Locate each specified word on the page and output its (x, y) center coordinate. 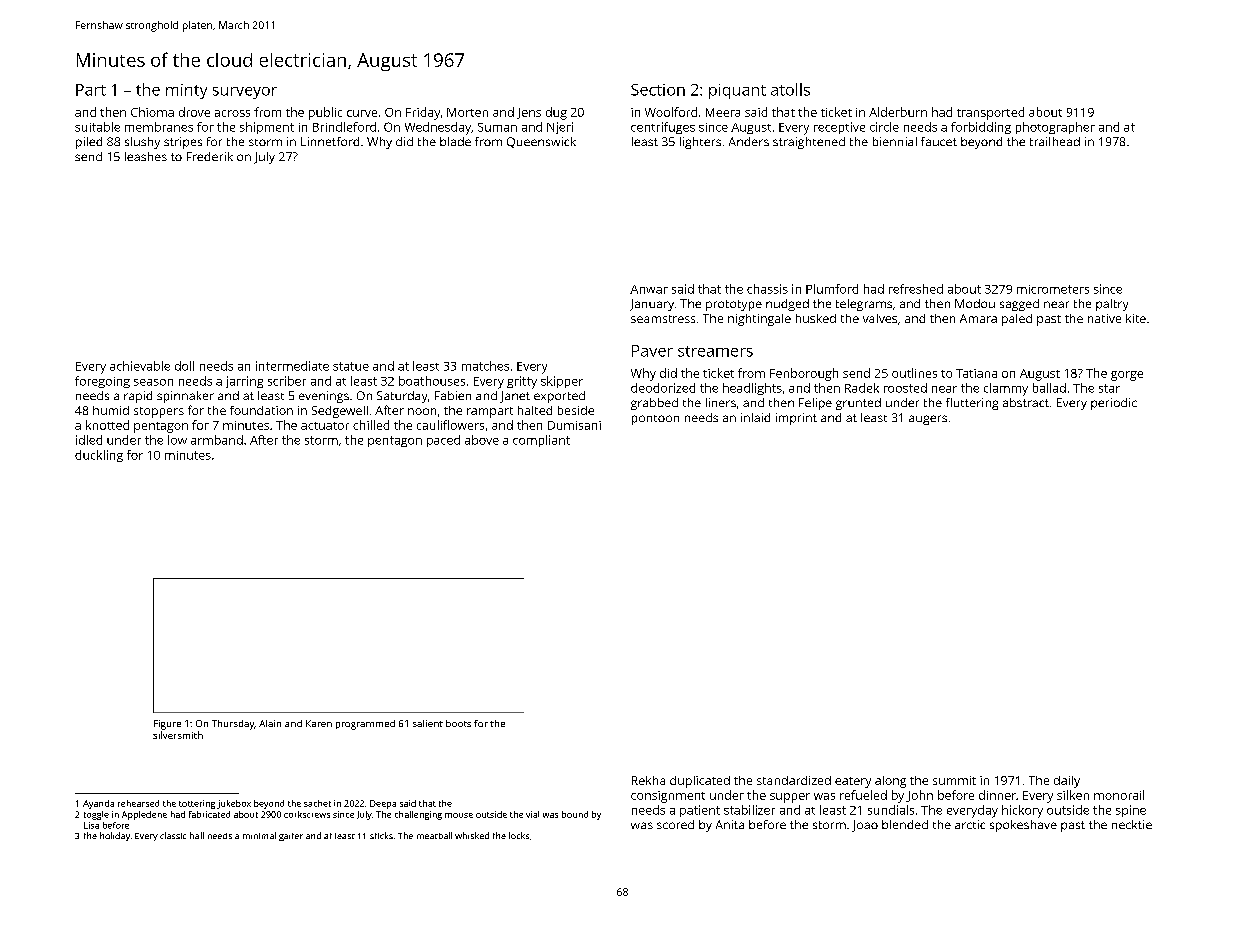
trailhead (1055, 141)
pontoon (655, 420)
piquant (737, 91)
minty (186, 91)
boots (458, 723)
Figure (167, 725)
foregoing (102, 382)
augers (928, 420)
